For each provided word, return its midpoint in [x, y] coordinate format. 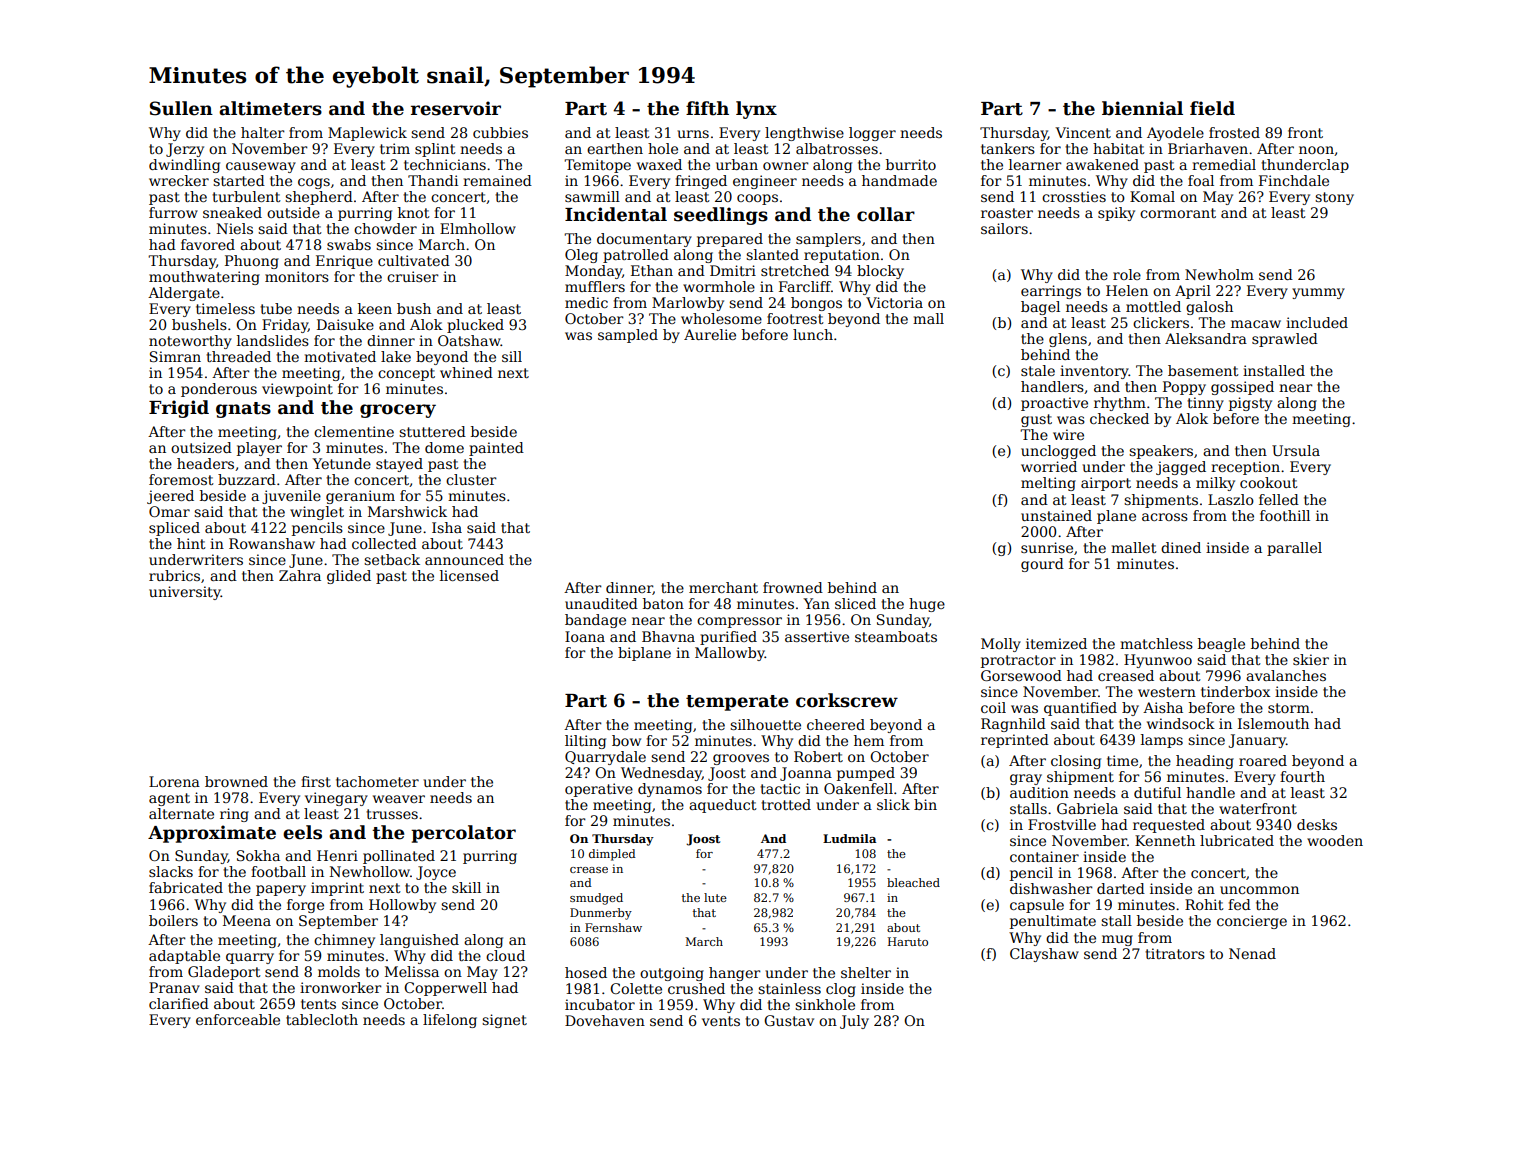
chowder [385, 228]
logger [872, 134]
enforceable [238, 1019]
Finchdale [1294, 180]
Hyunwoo [1158, 661]
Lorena [174, 781]
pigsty [1250, 404]
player [259, 449]
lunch [813, 334]
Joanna [806, 774]
